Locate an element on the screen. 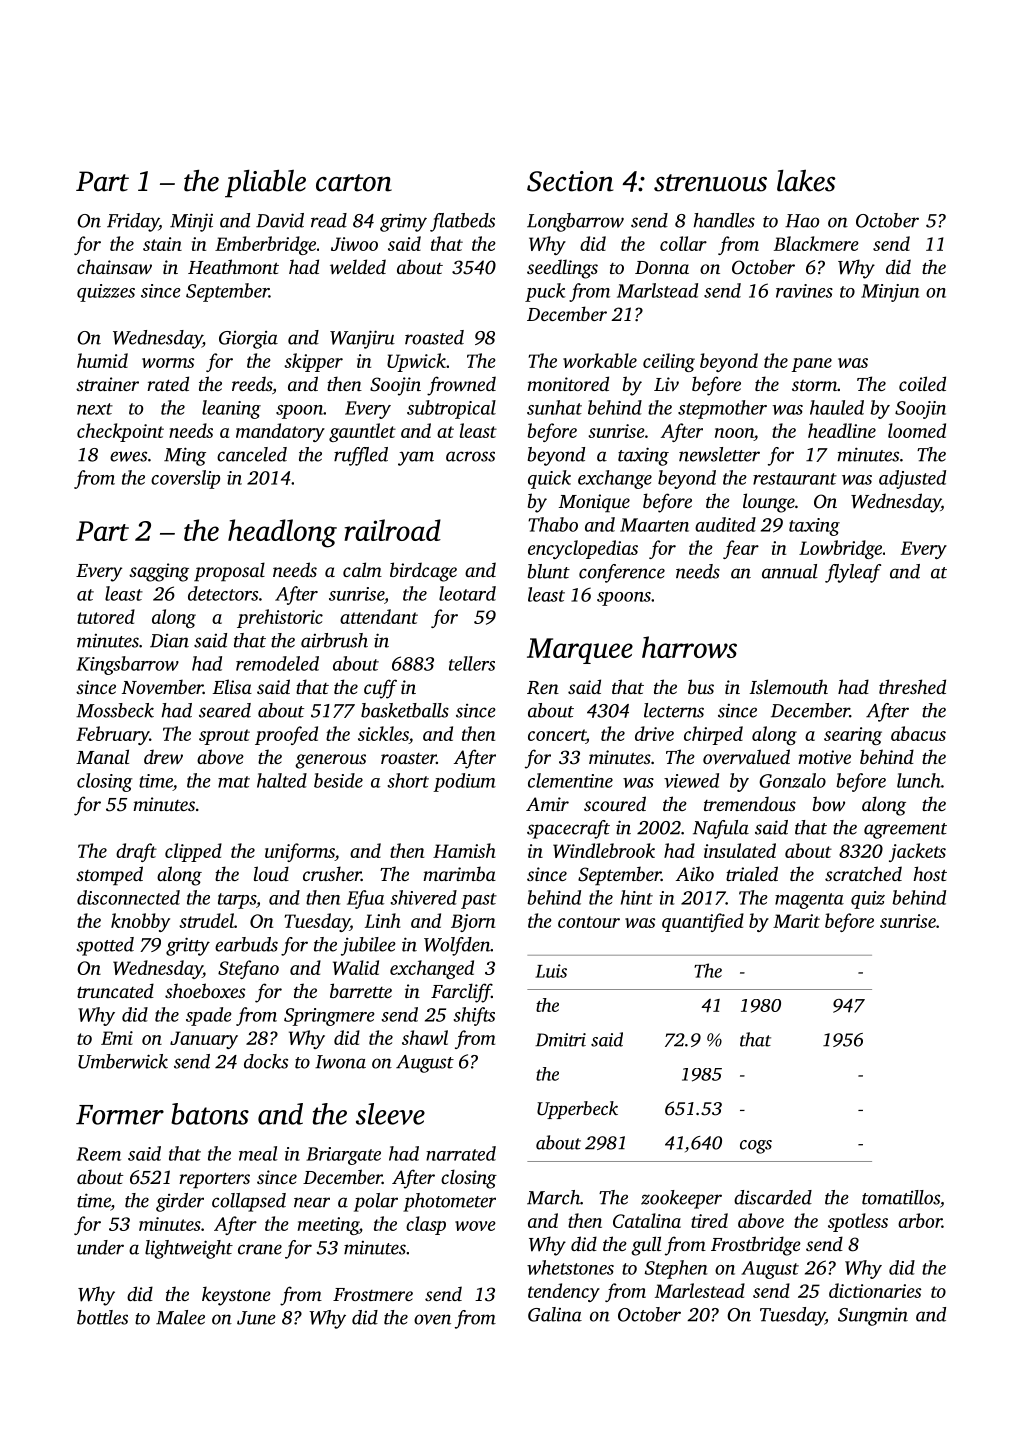 This screenshot has width=1023, height=1454. lunch is located at coordinates (919, 780).
